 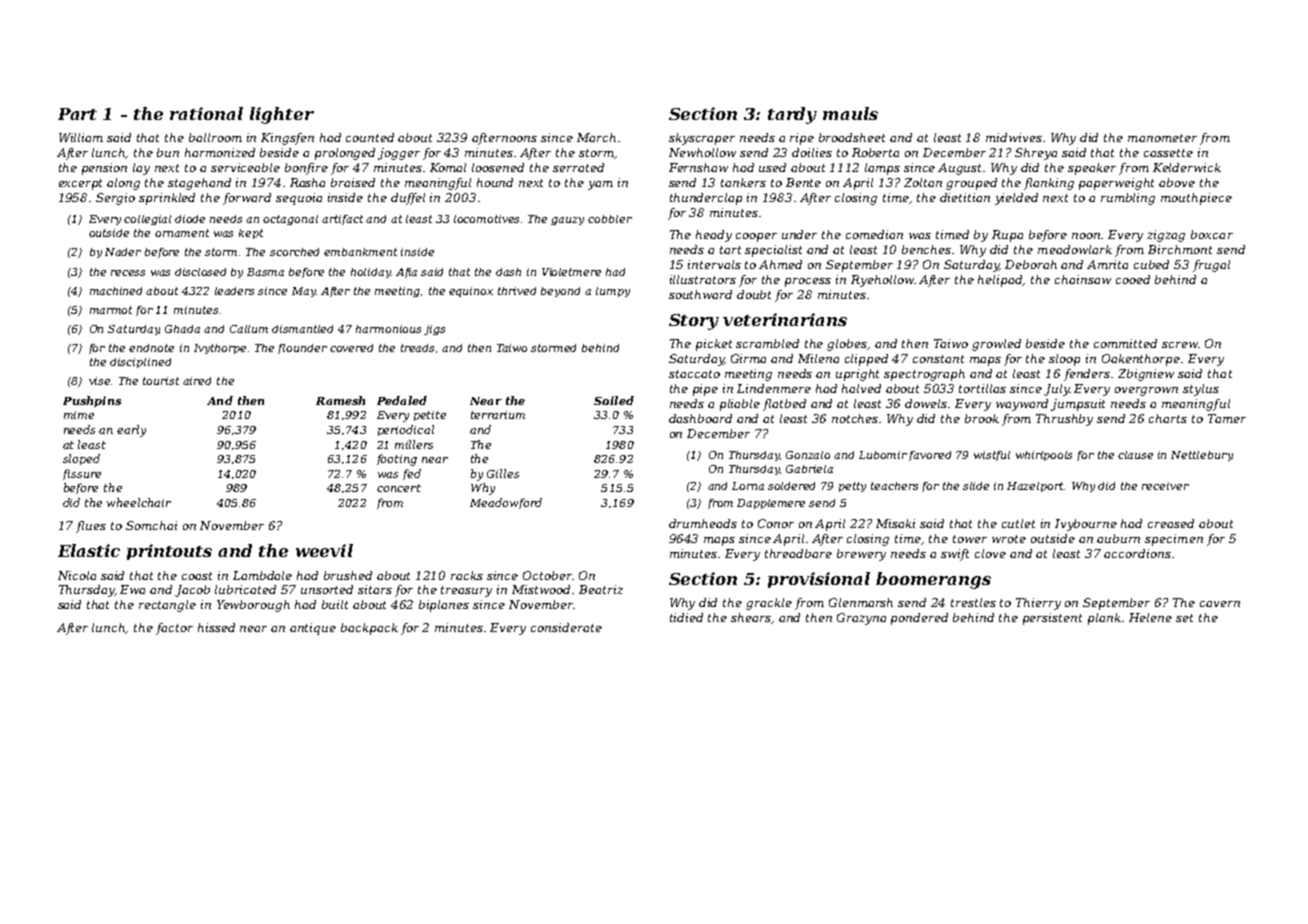 I want to click on auburn, so click(x=1118, y=538).
